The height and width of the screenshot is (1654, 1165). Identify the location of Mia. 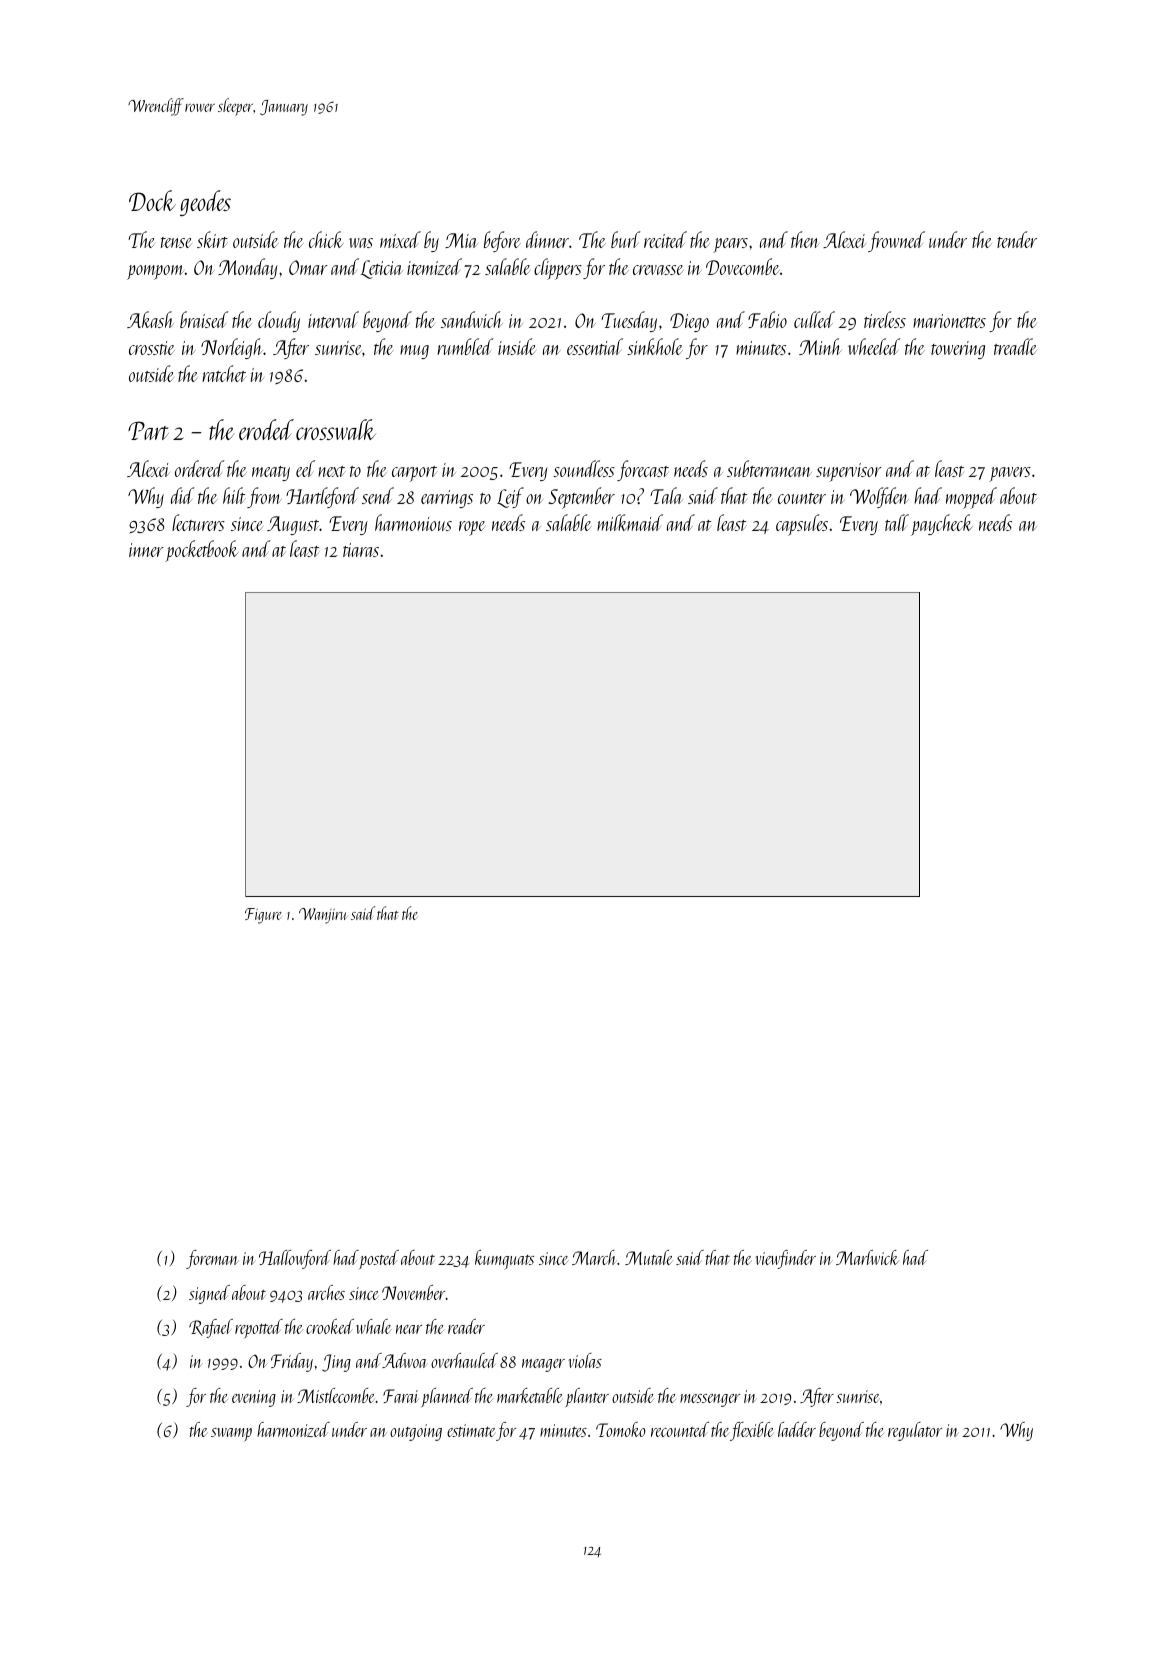
(461, 240).
